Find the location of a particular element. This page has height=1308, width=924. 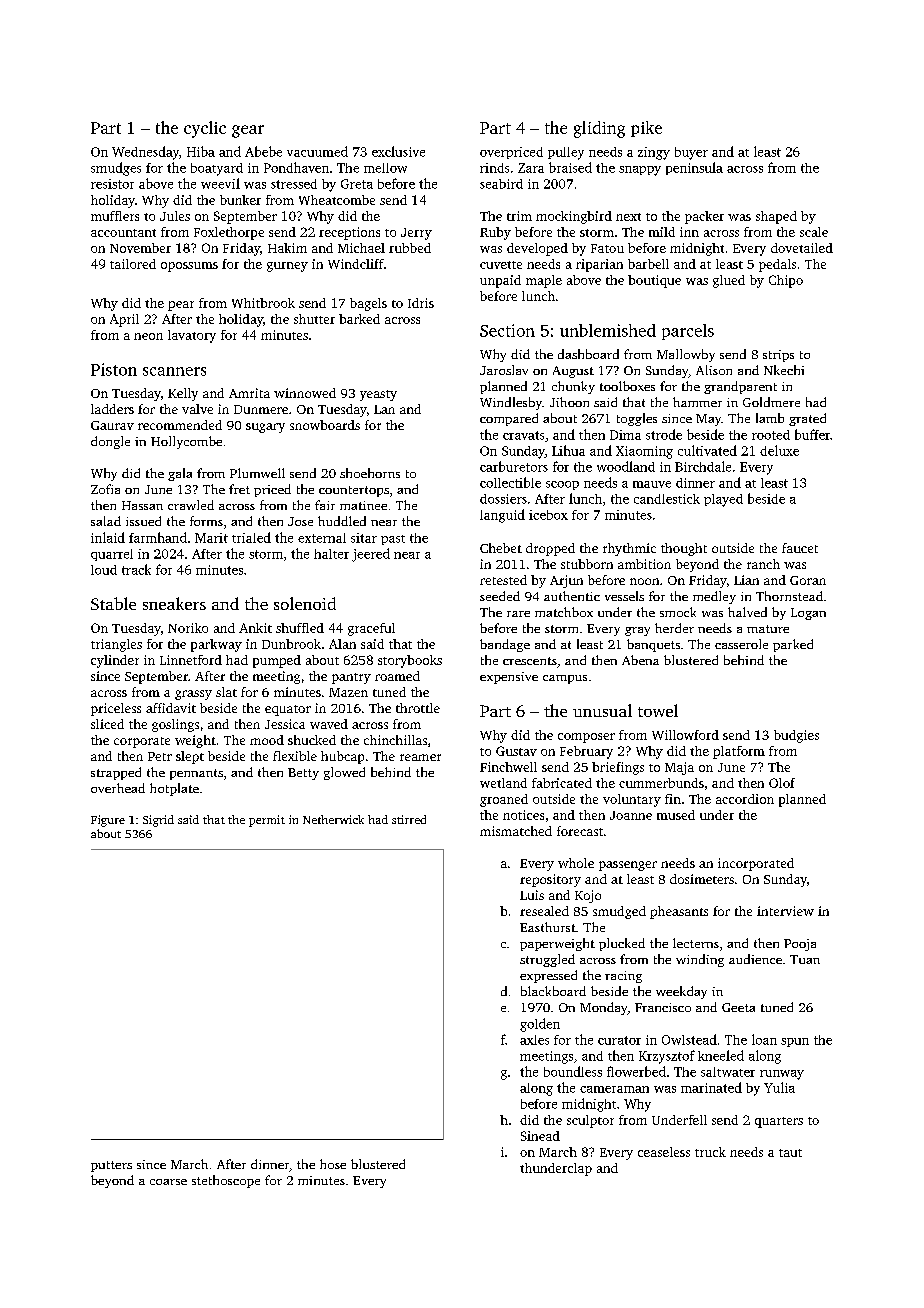

graceful is located at coordinates (371, 629).
